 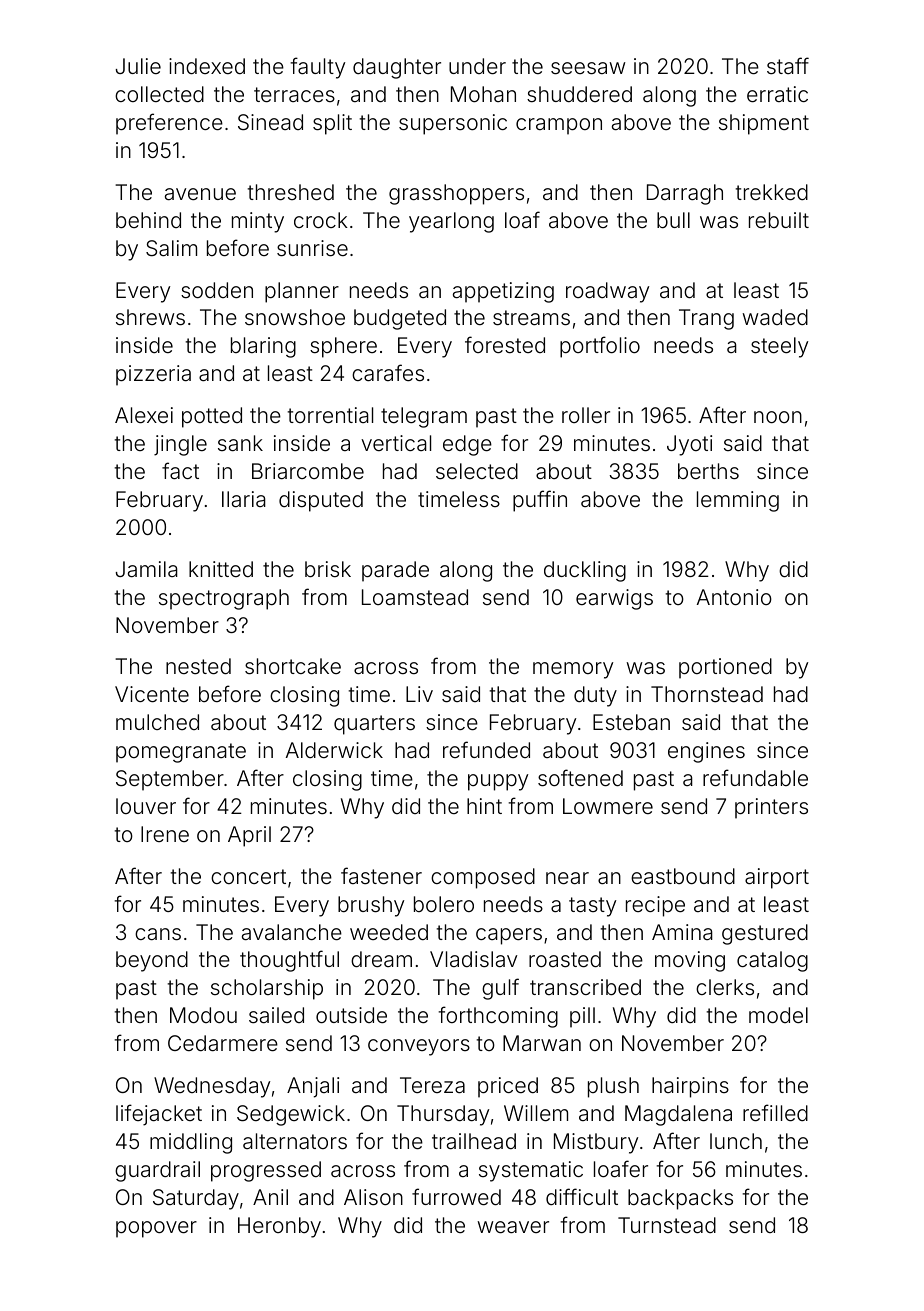 What do you see at coordinates (477, 66) in the document?
I see `under` at bounding box center [477, 66].
